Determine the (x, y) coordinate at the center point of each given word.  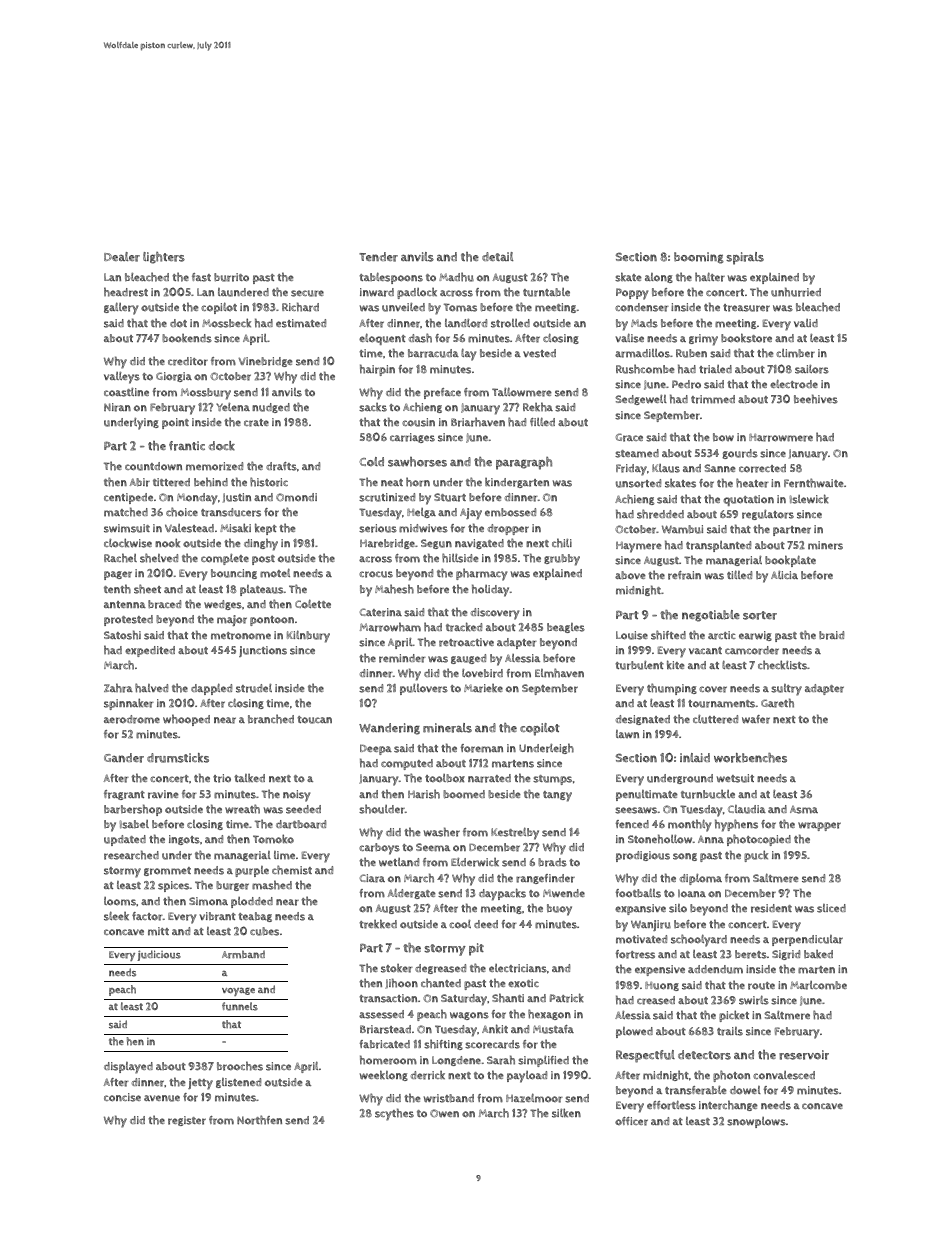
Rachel (120, 558)
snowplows (756, 1122)
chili (562, 543)
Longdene (456, 1061)
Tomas (460, 307)
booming (699, 258)
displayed (128, 1068)
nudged (271, 408)
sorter (760, 615)
